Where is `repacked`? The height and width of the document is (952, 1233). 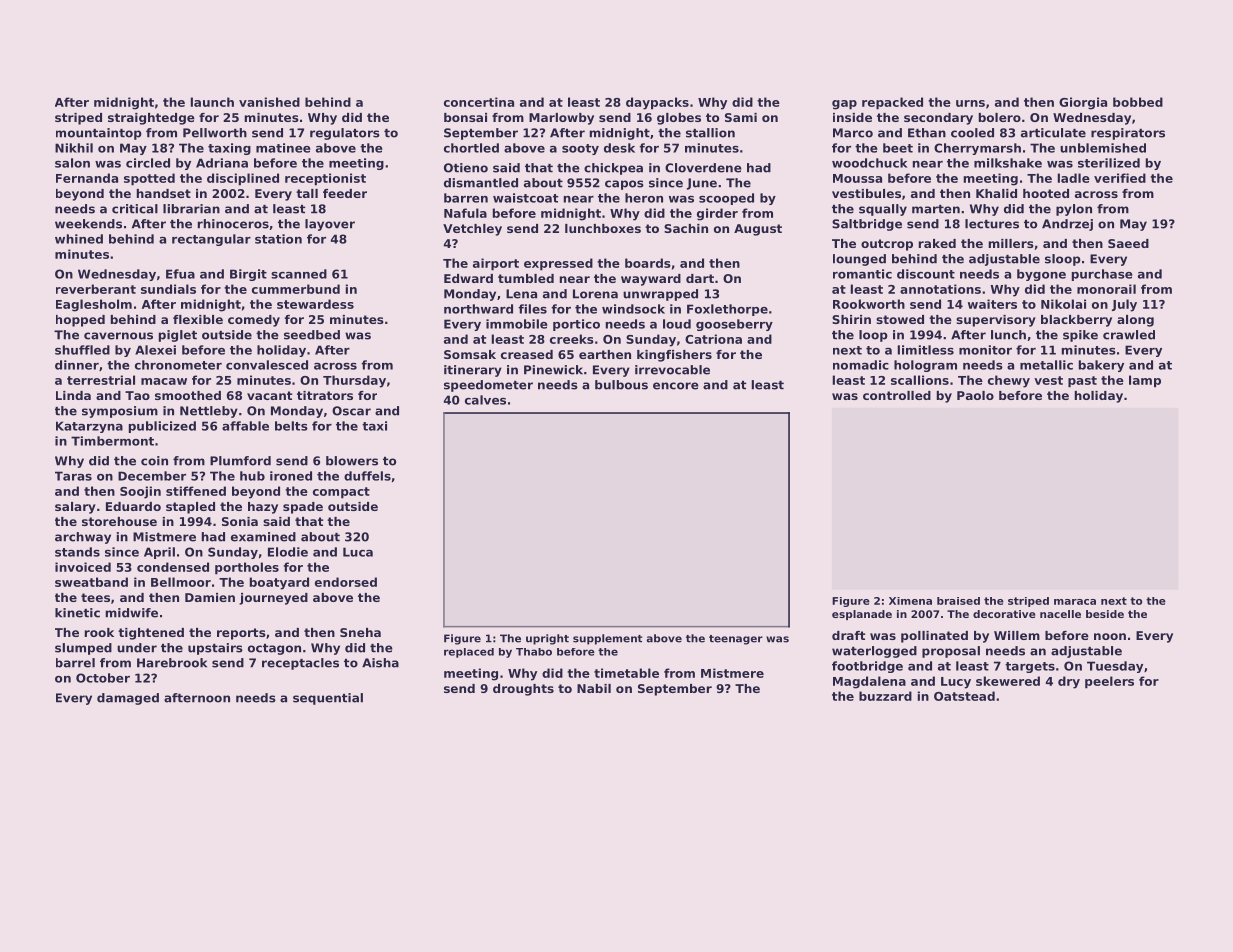
repacked is located at coordinates (892, 103).
